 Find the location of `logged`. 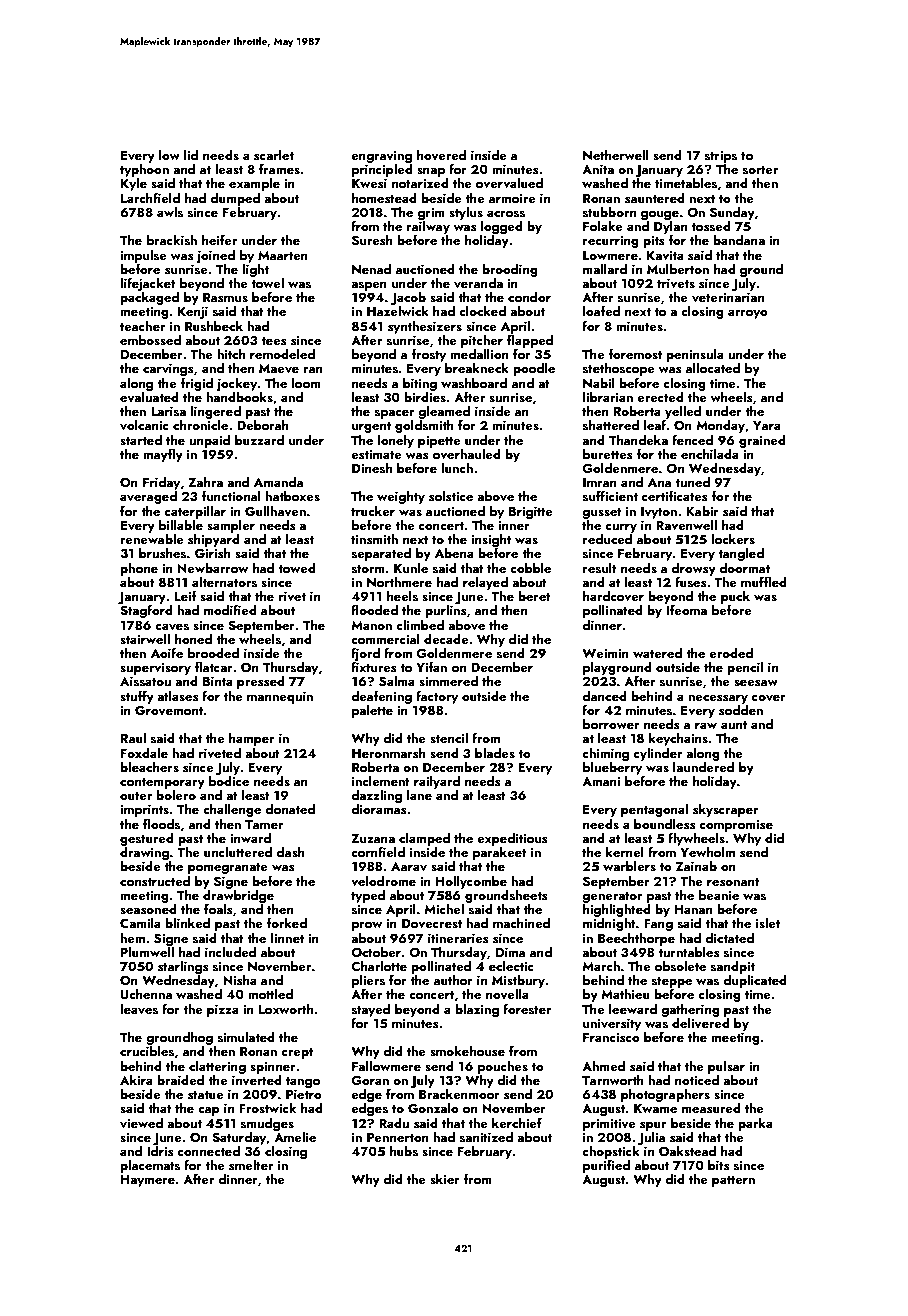

logged is located at coordinates (502, 227).
